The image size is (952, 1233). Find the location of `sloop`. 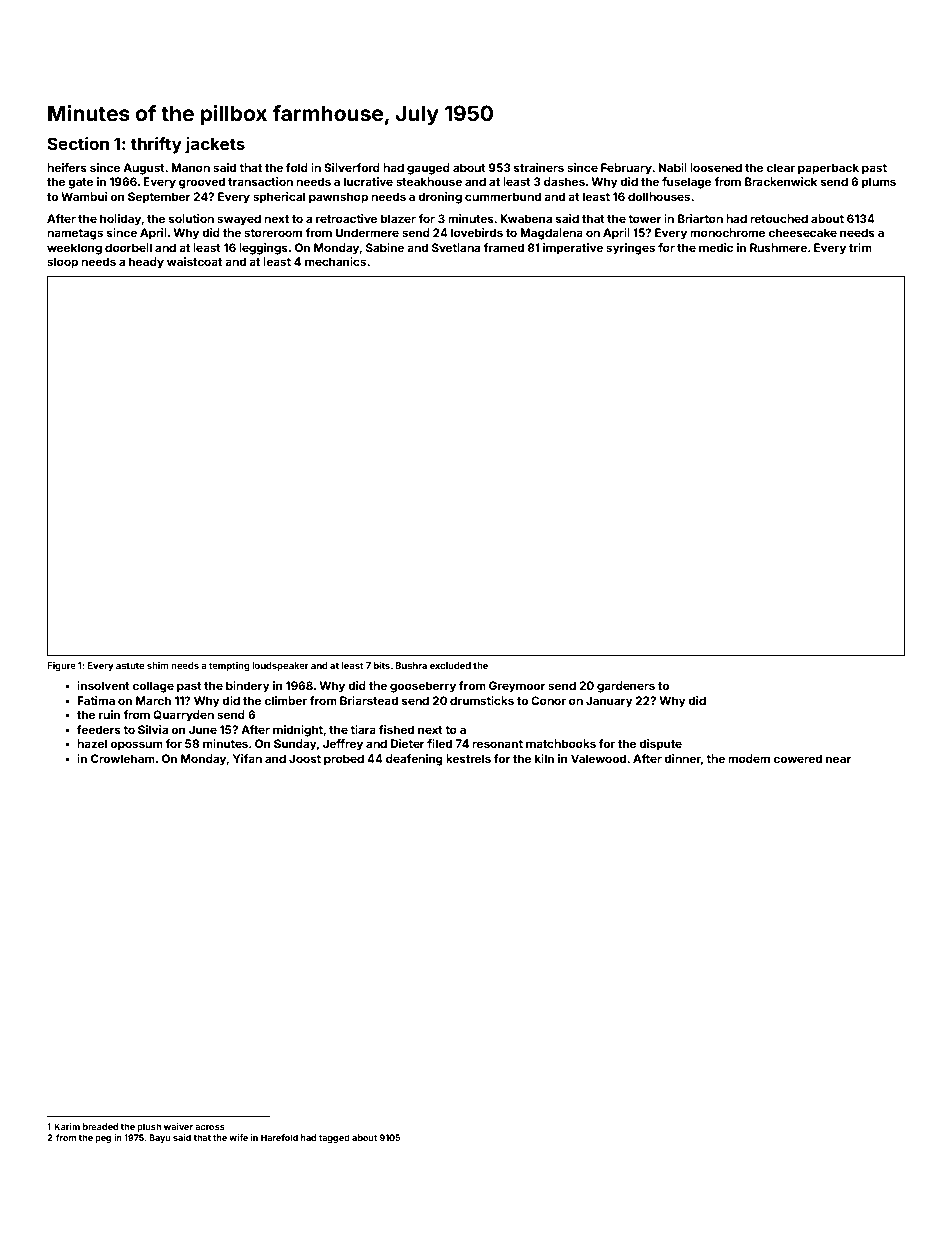

sloop is located at coordinates (62, 263).
